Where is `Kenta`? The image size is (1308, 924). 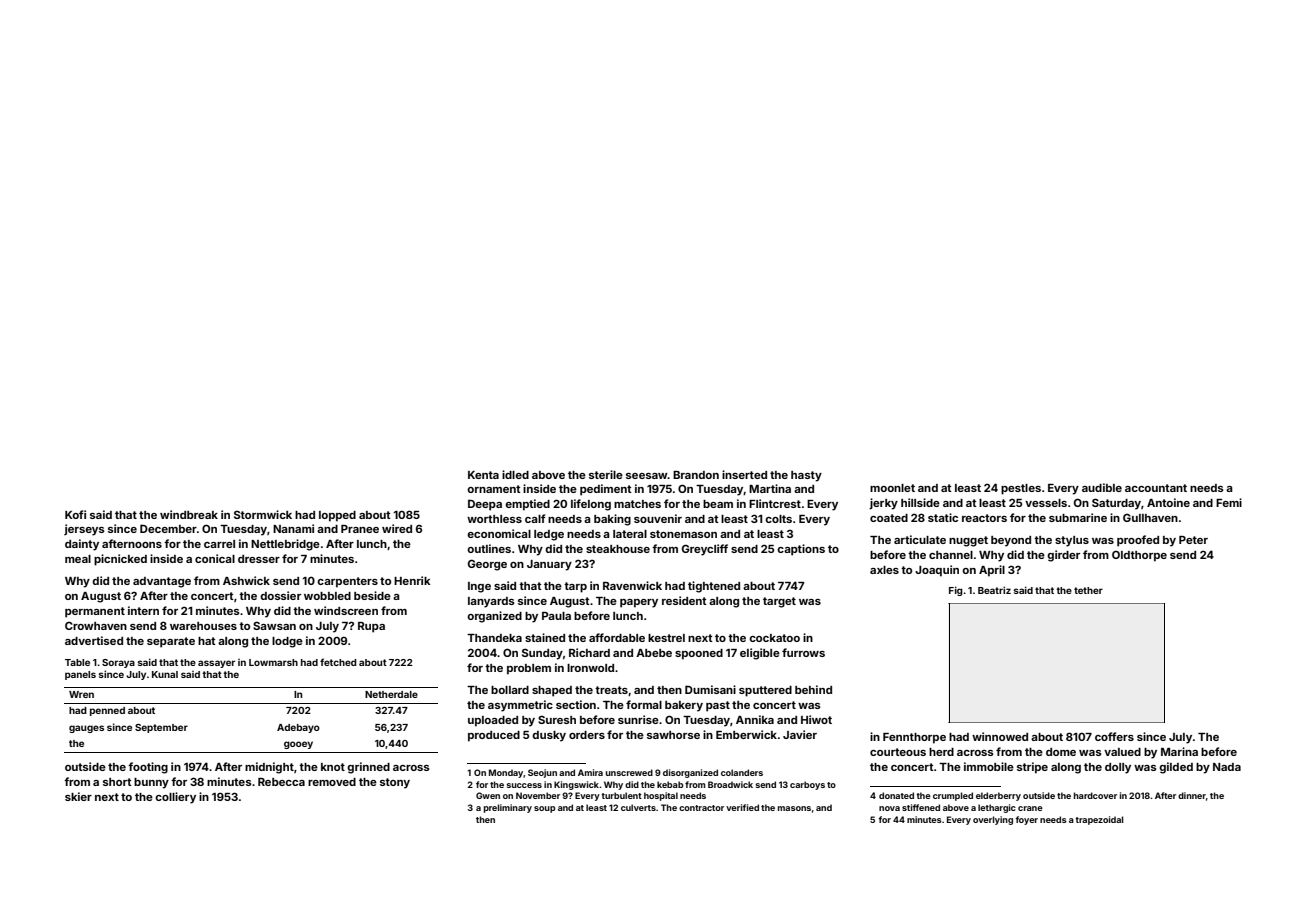
Kenta is located at coordinates (483, 475).
